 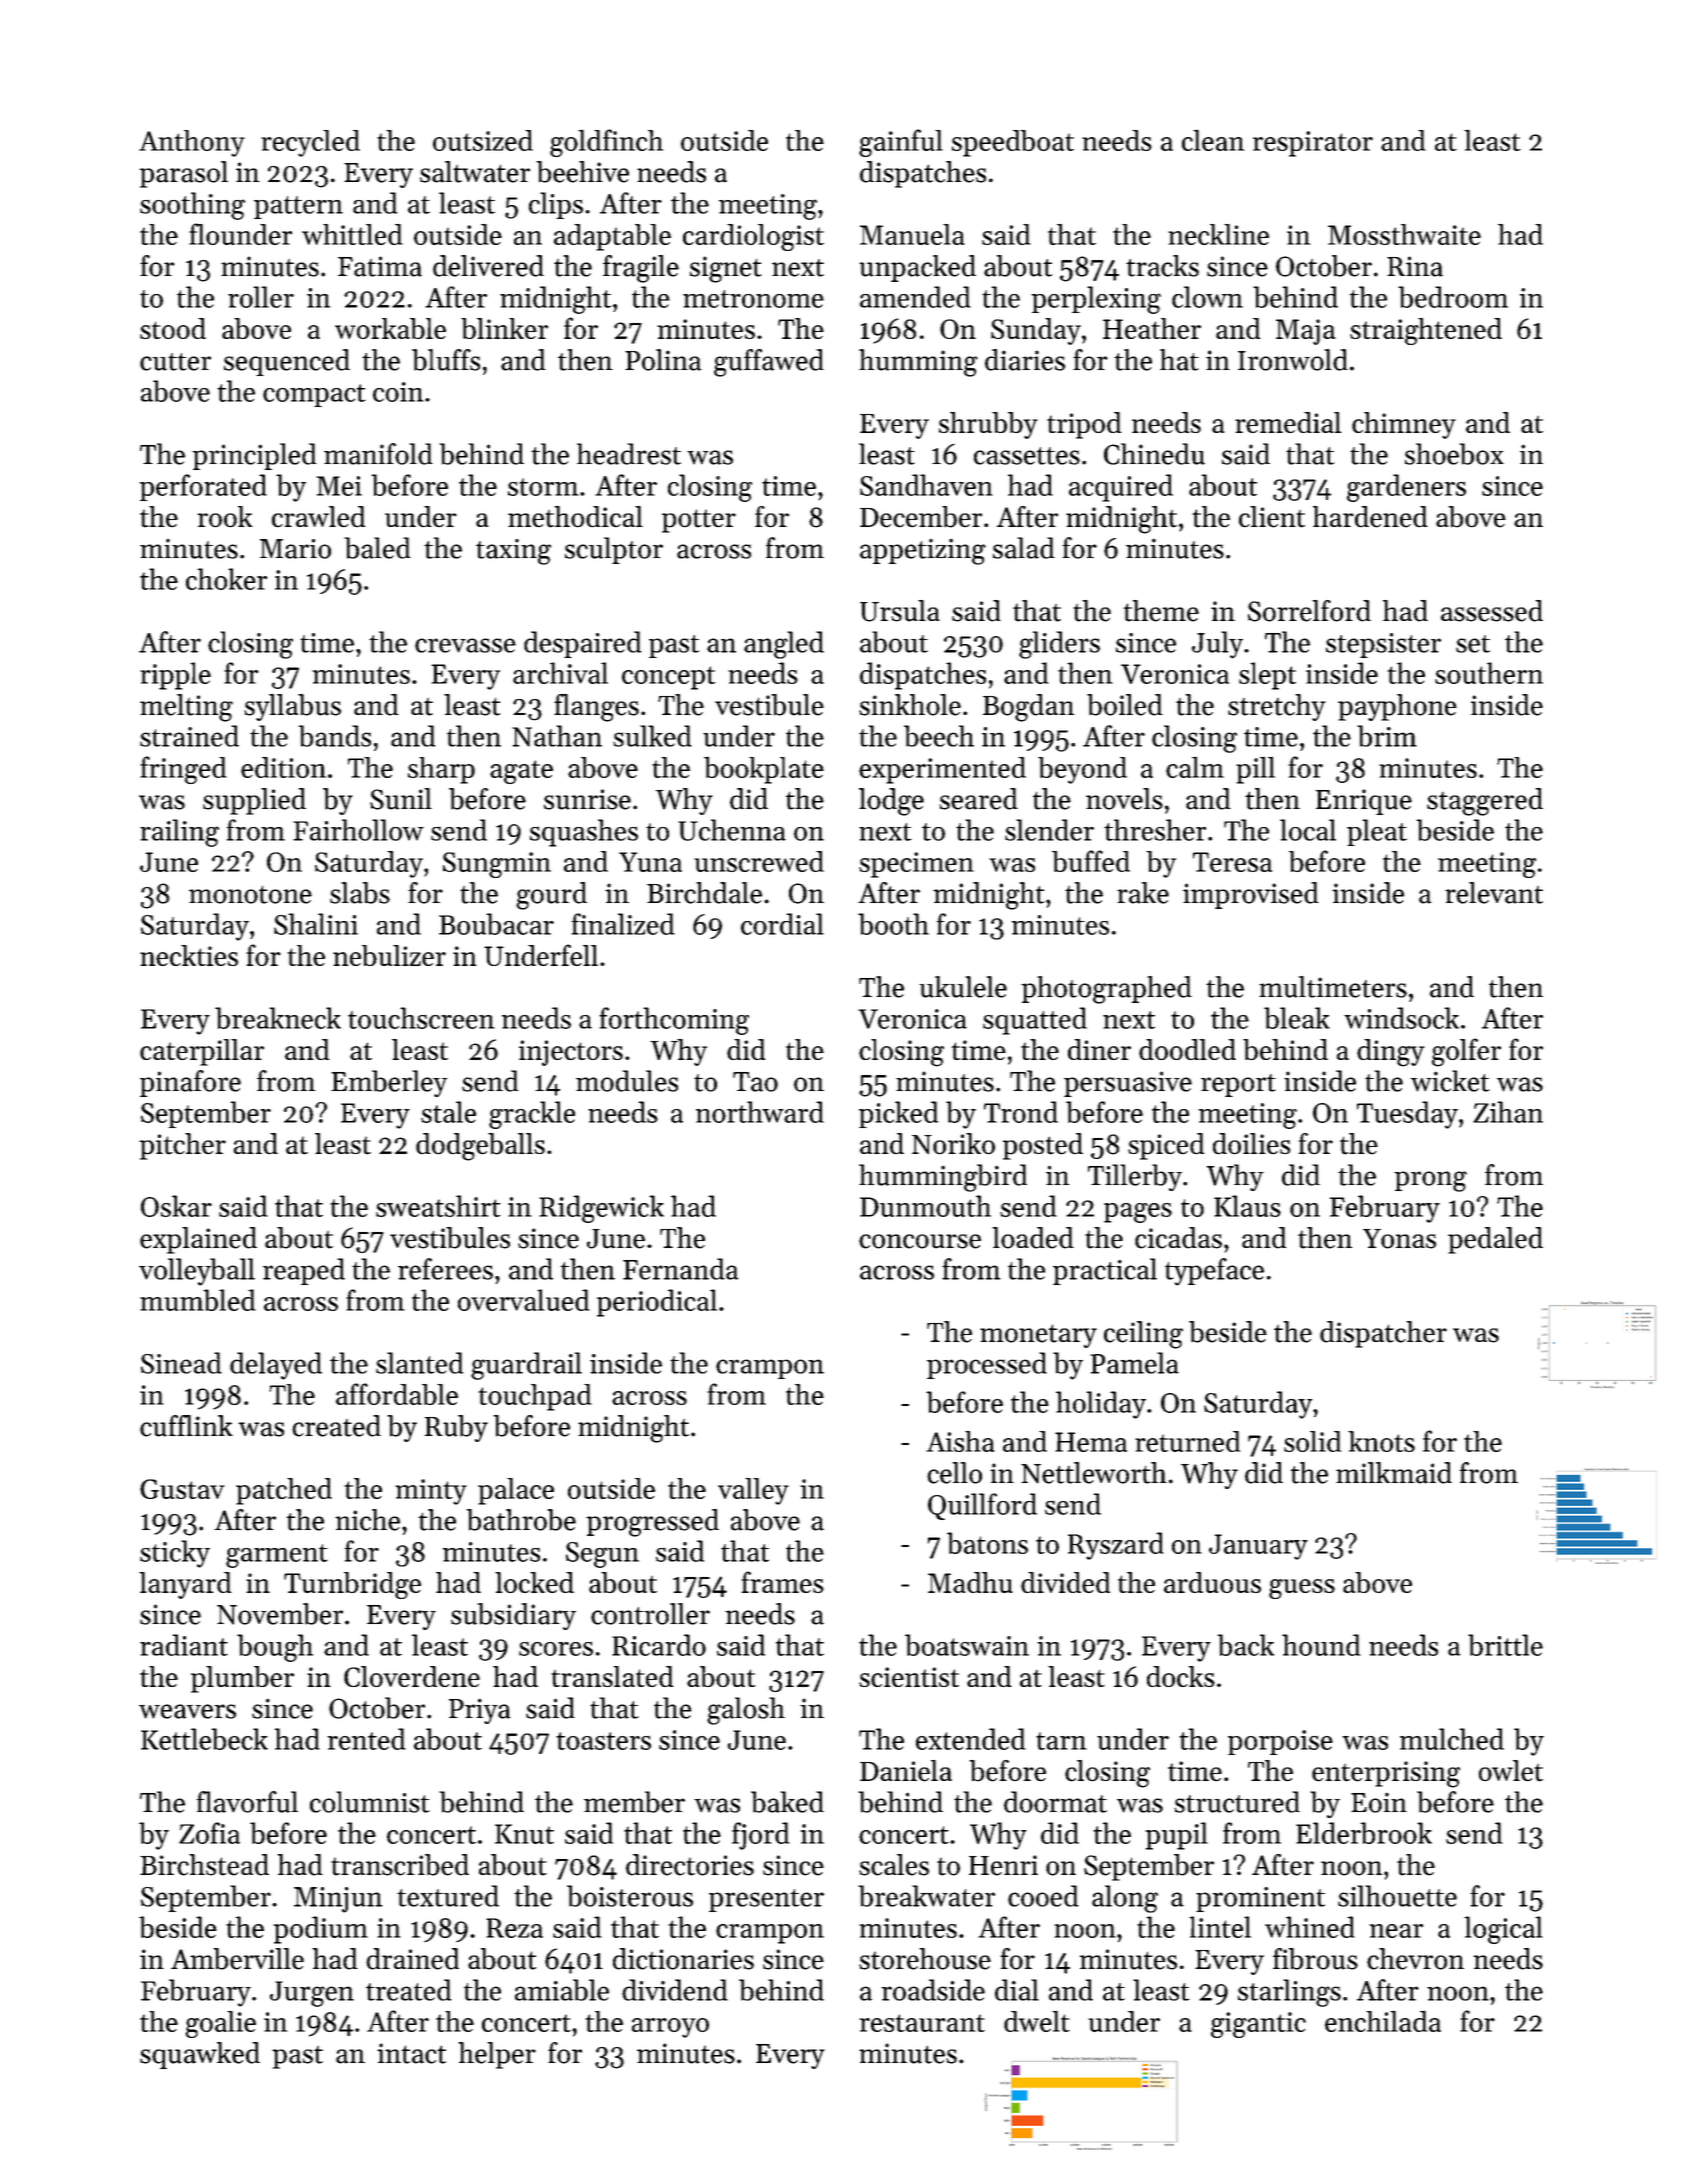 I want to click on pedaled, so click(x=1495, y=1240).
